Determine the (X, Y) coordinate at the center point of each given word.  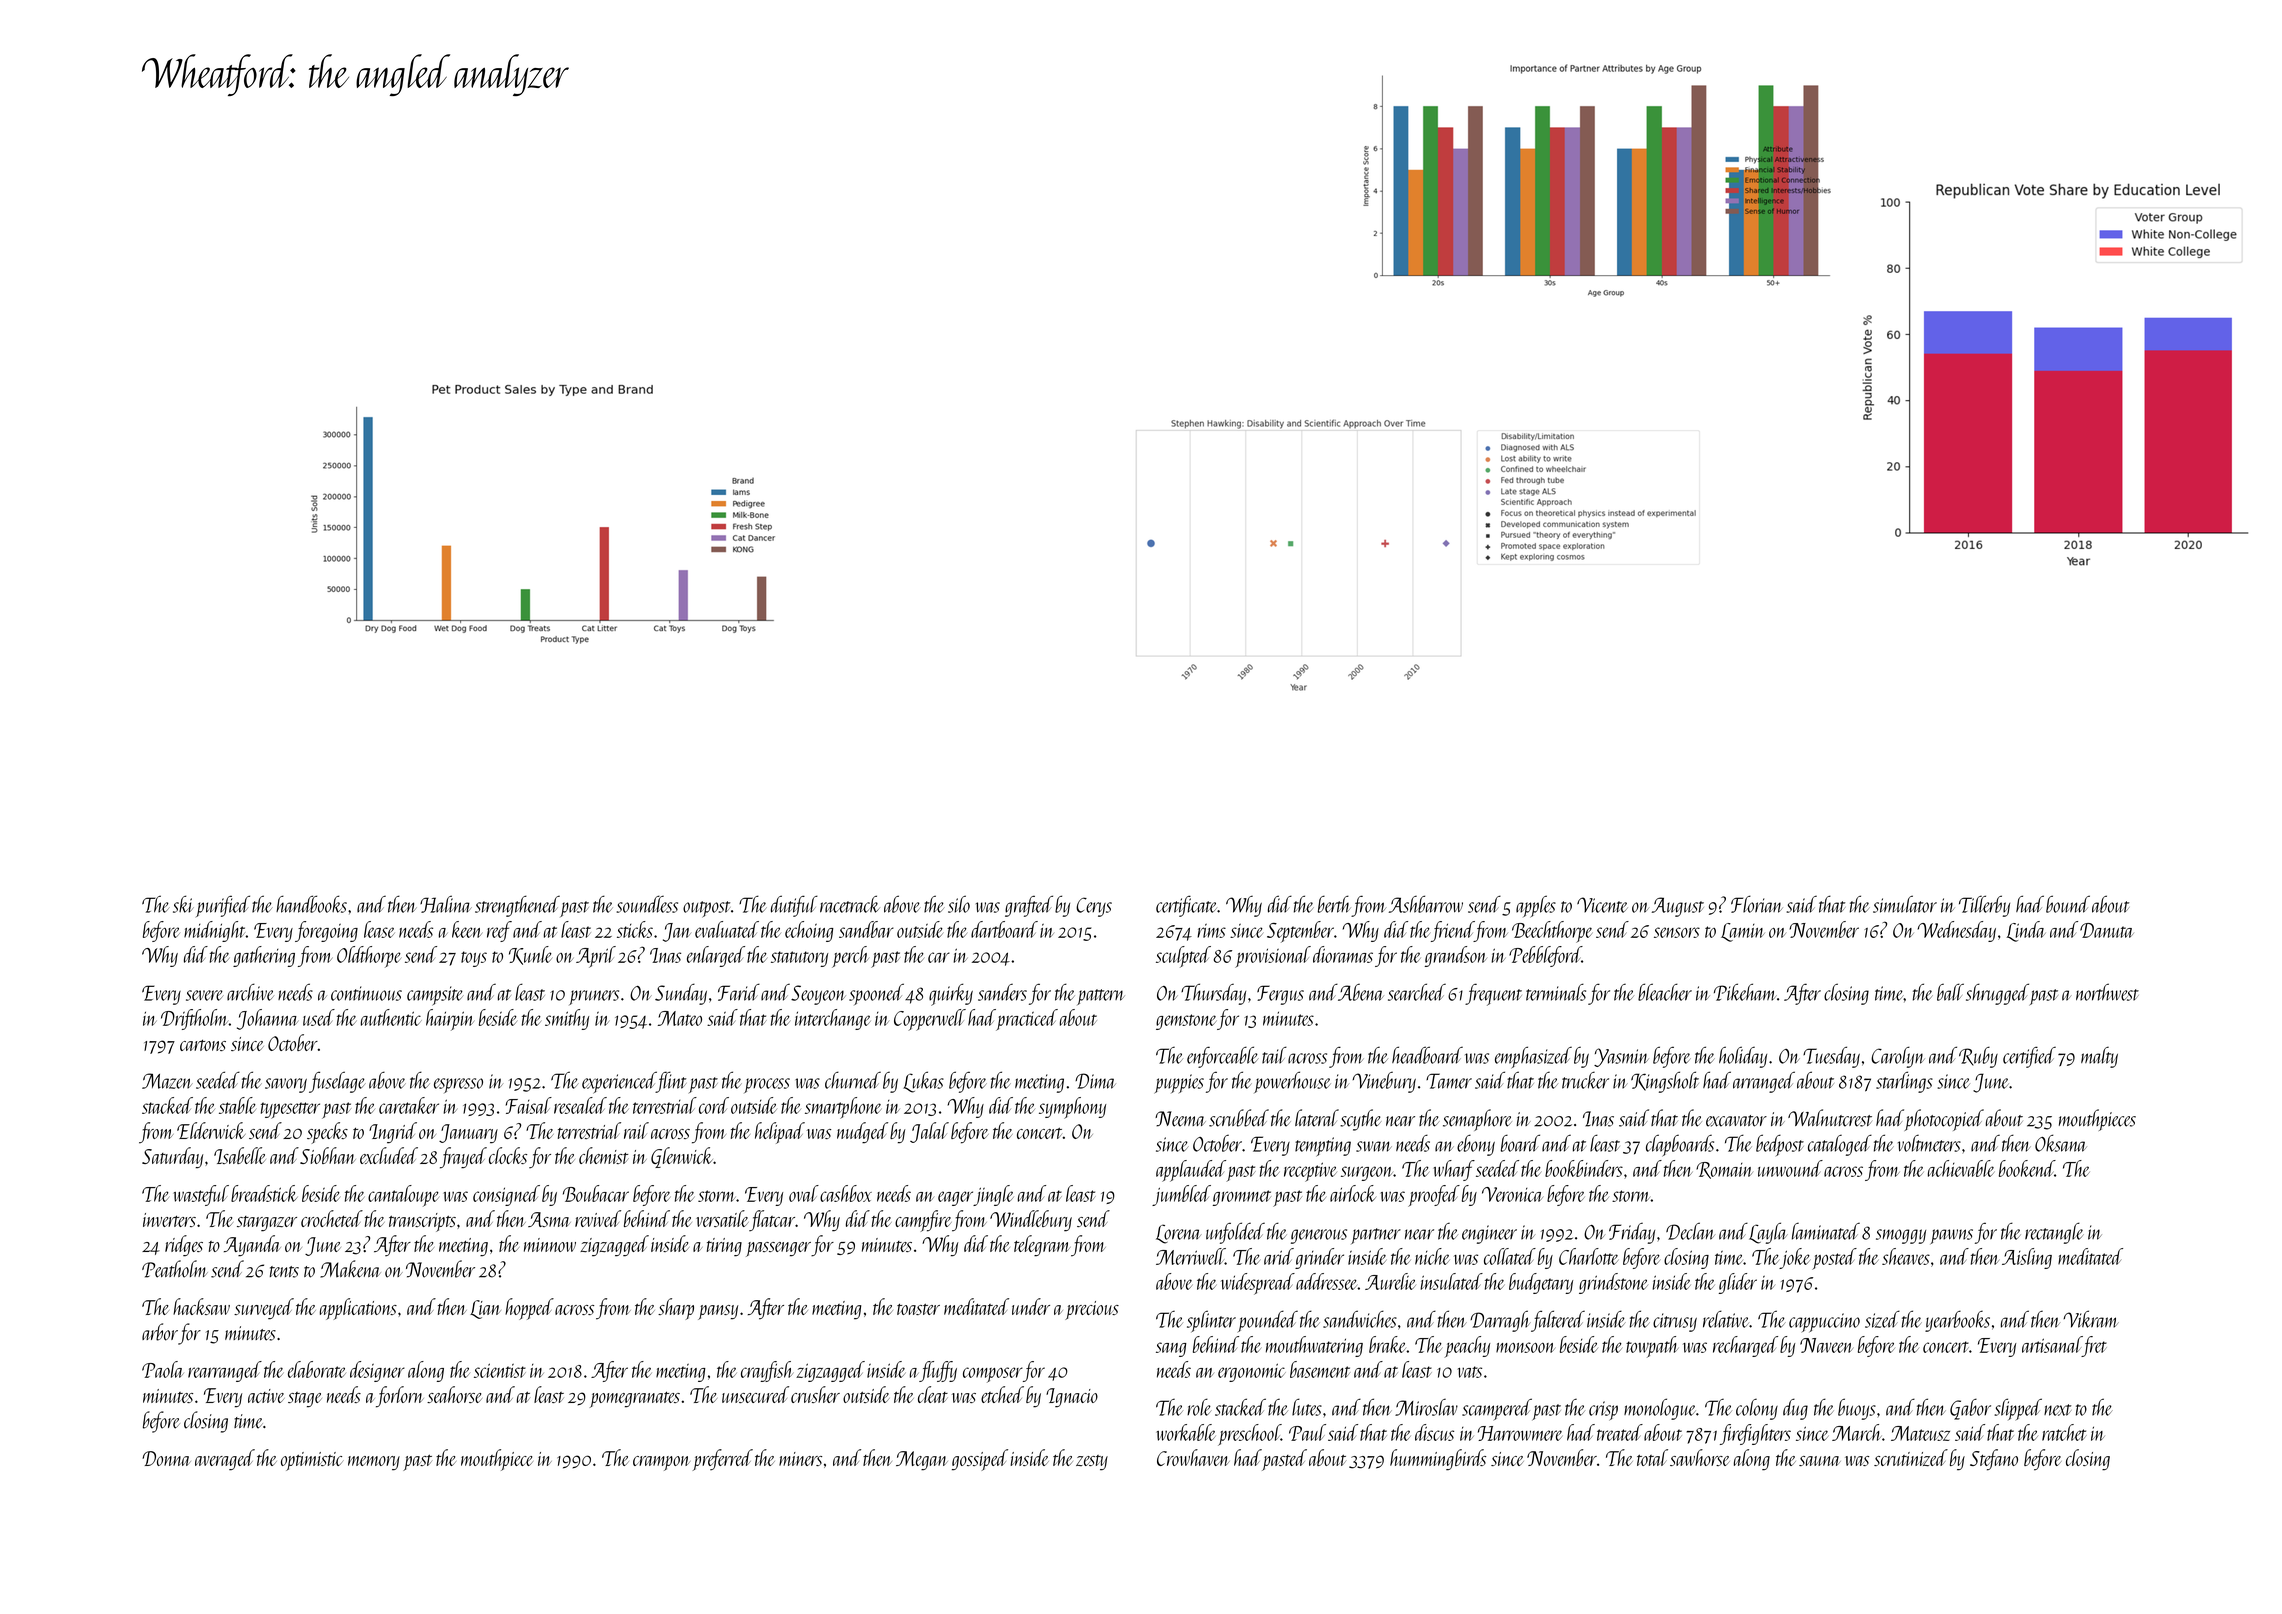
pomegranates (635, 1400)
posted (1834, 1259)
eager (955, 1198)
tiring (724, 1247)
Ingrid (393, 1133)
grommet (1242, 1198)
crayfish (767, 1371)
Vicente (1602, 905)
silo (959, 904)
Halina (446, 904)
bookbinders (1584, 1168)
